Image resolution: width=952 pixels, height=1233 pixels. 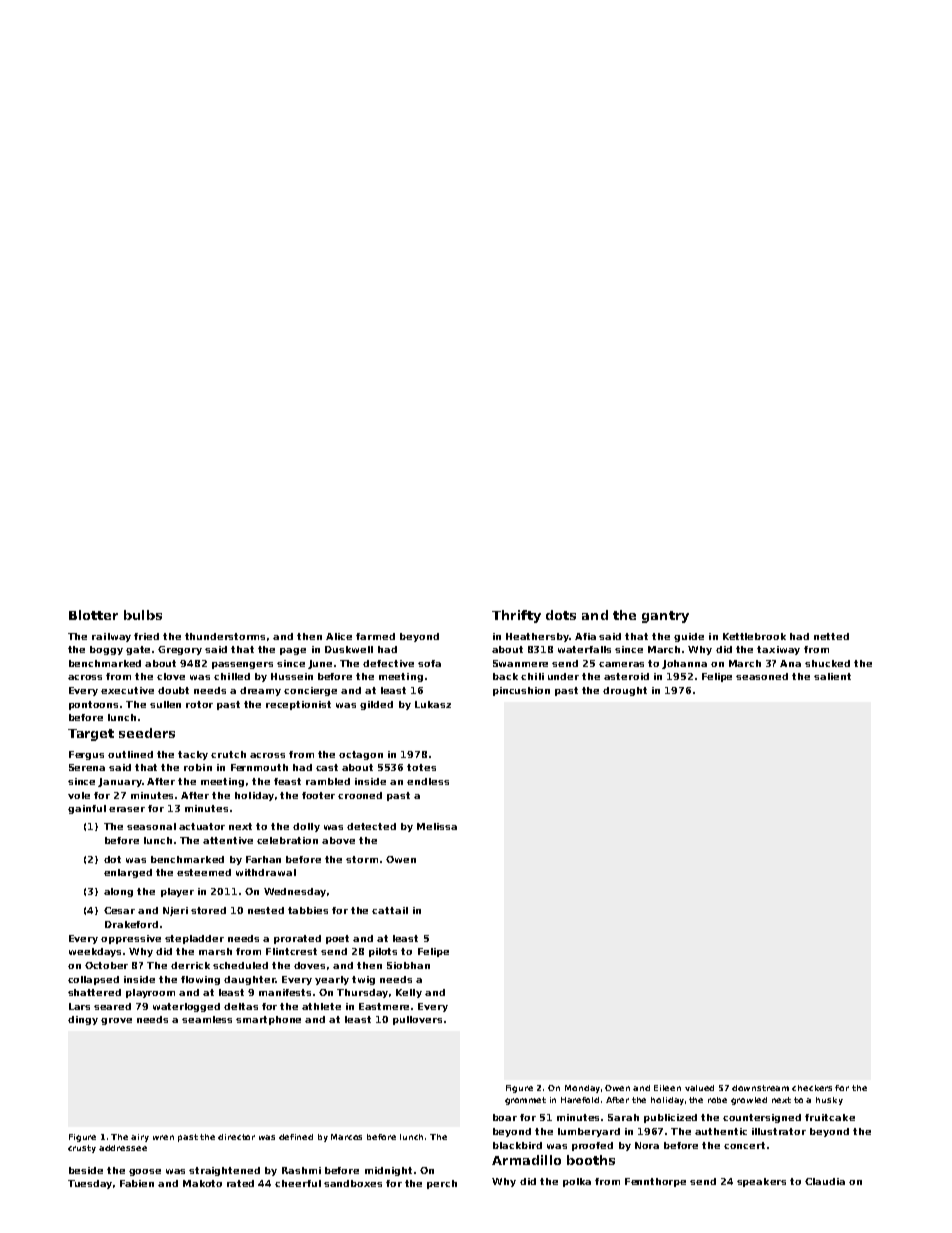 I want to click on salient, so click(x=832, y=676).
